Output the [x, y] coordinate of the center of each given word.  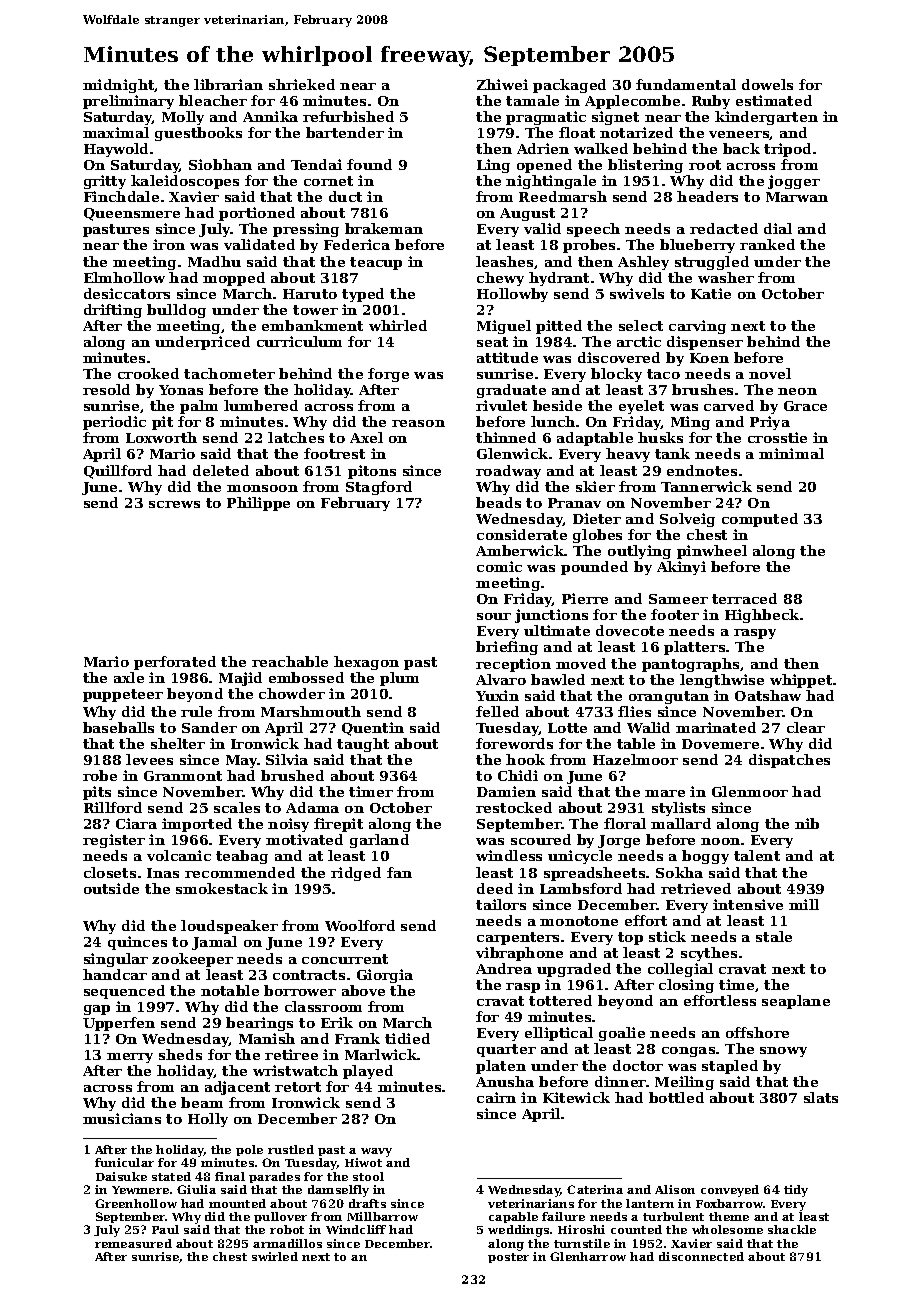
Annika [270, 116]
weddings [518, 1231]
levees [149, 759]
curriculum [299, 341]
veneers [739, 135]
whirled [398, 325]
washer [726, 277]
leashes [504, 261]
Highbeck [762, 616]
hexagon [366, 663]
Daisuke [121, 1176]
